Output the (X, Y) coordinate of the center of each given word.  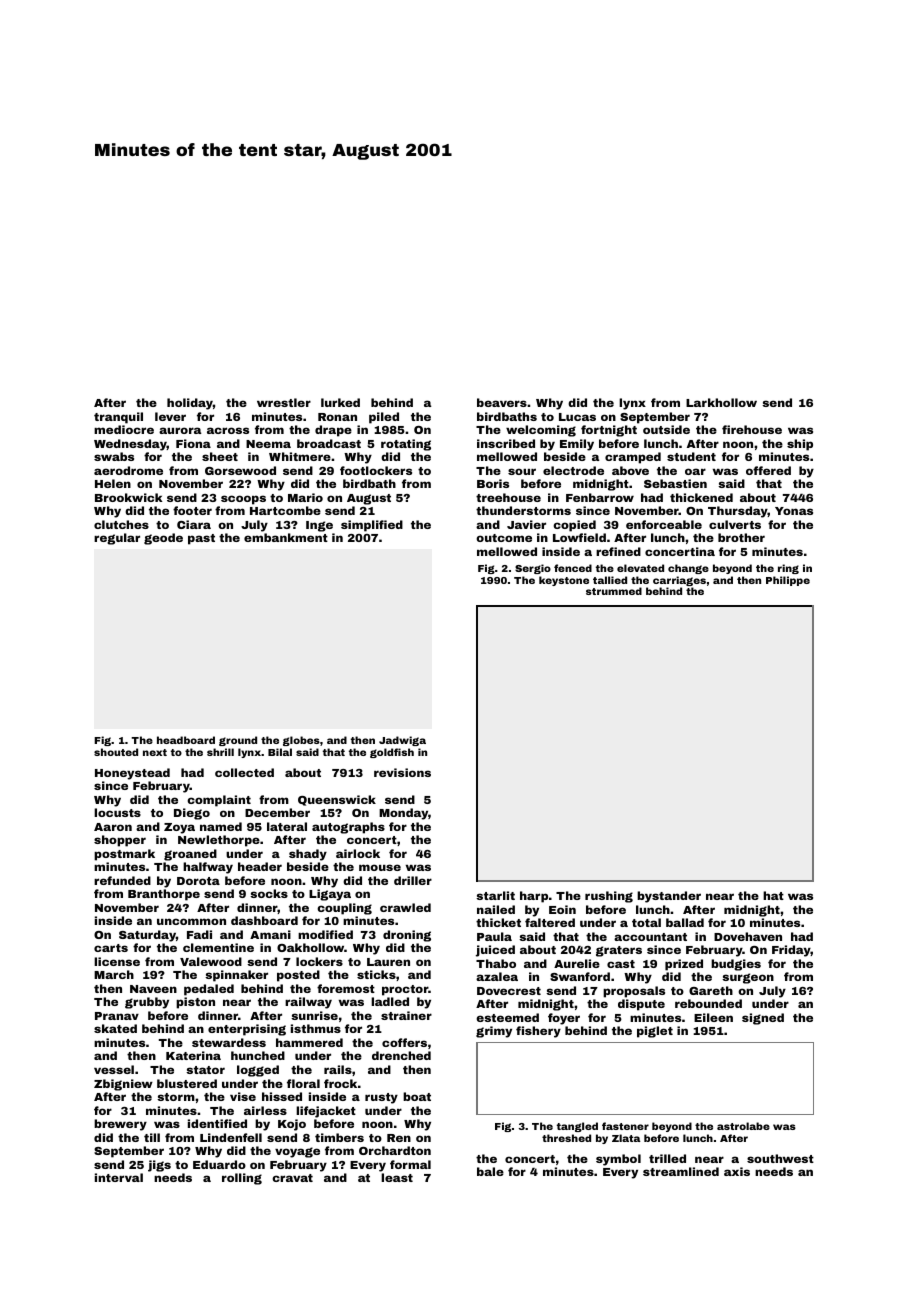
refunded (122, 880)
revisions (402, 772)
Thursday (738, 512)
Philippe (788, 581)
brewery (120, 1125)
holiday (190, 404)
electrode (573, 470)
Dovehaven (748, 936)
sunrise (314, 1015)
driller (413, 880)
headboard (186, 740)
